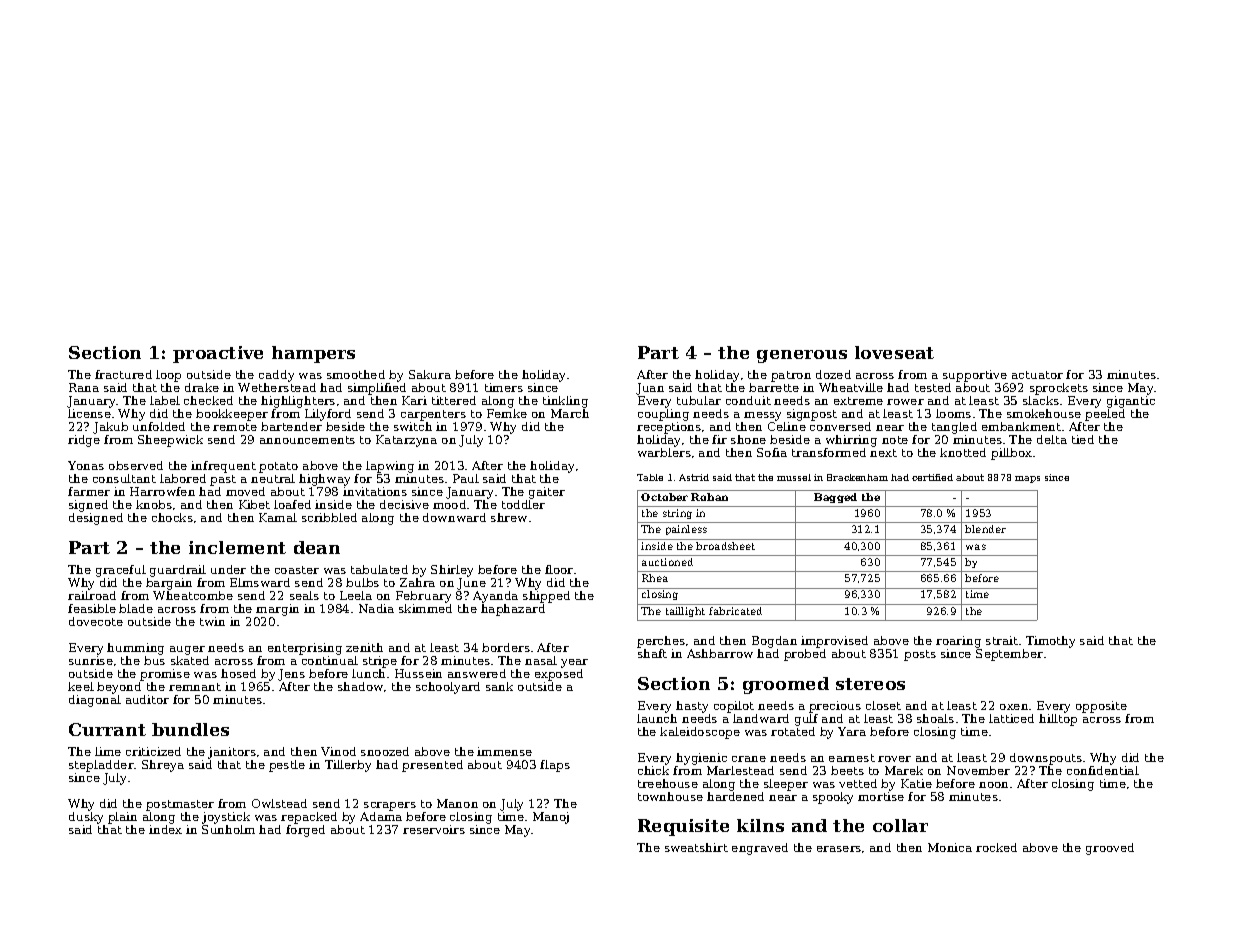  I want to click on lime, so click(108, 751).
